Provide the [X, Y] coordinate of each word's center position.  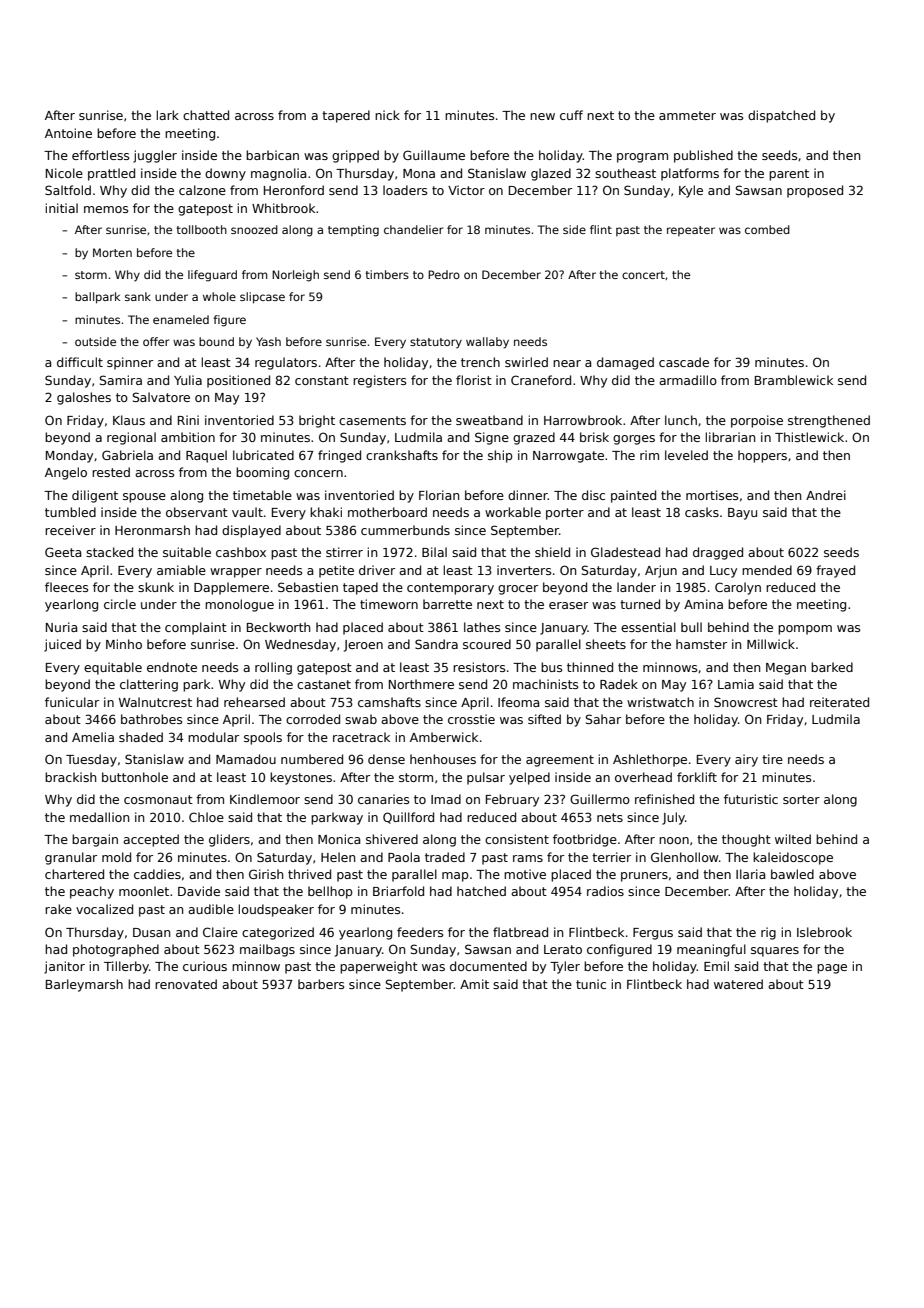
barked [832, 667]
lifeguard [212, 276]
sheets [606, 644]
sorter [801, 799]
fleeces [66, 587]
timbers [387, 274]
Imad [446, 799]
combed [767, 229]
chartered [74, 874]
